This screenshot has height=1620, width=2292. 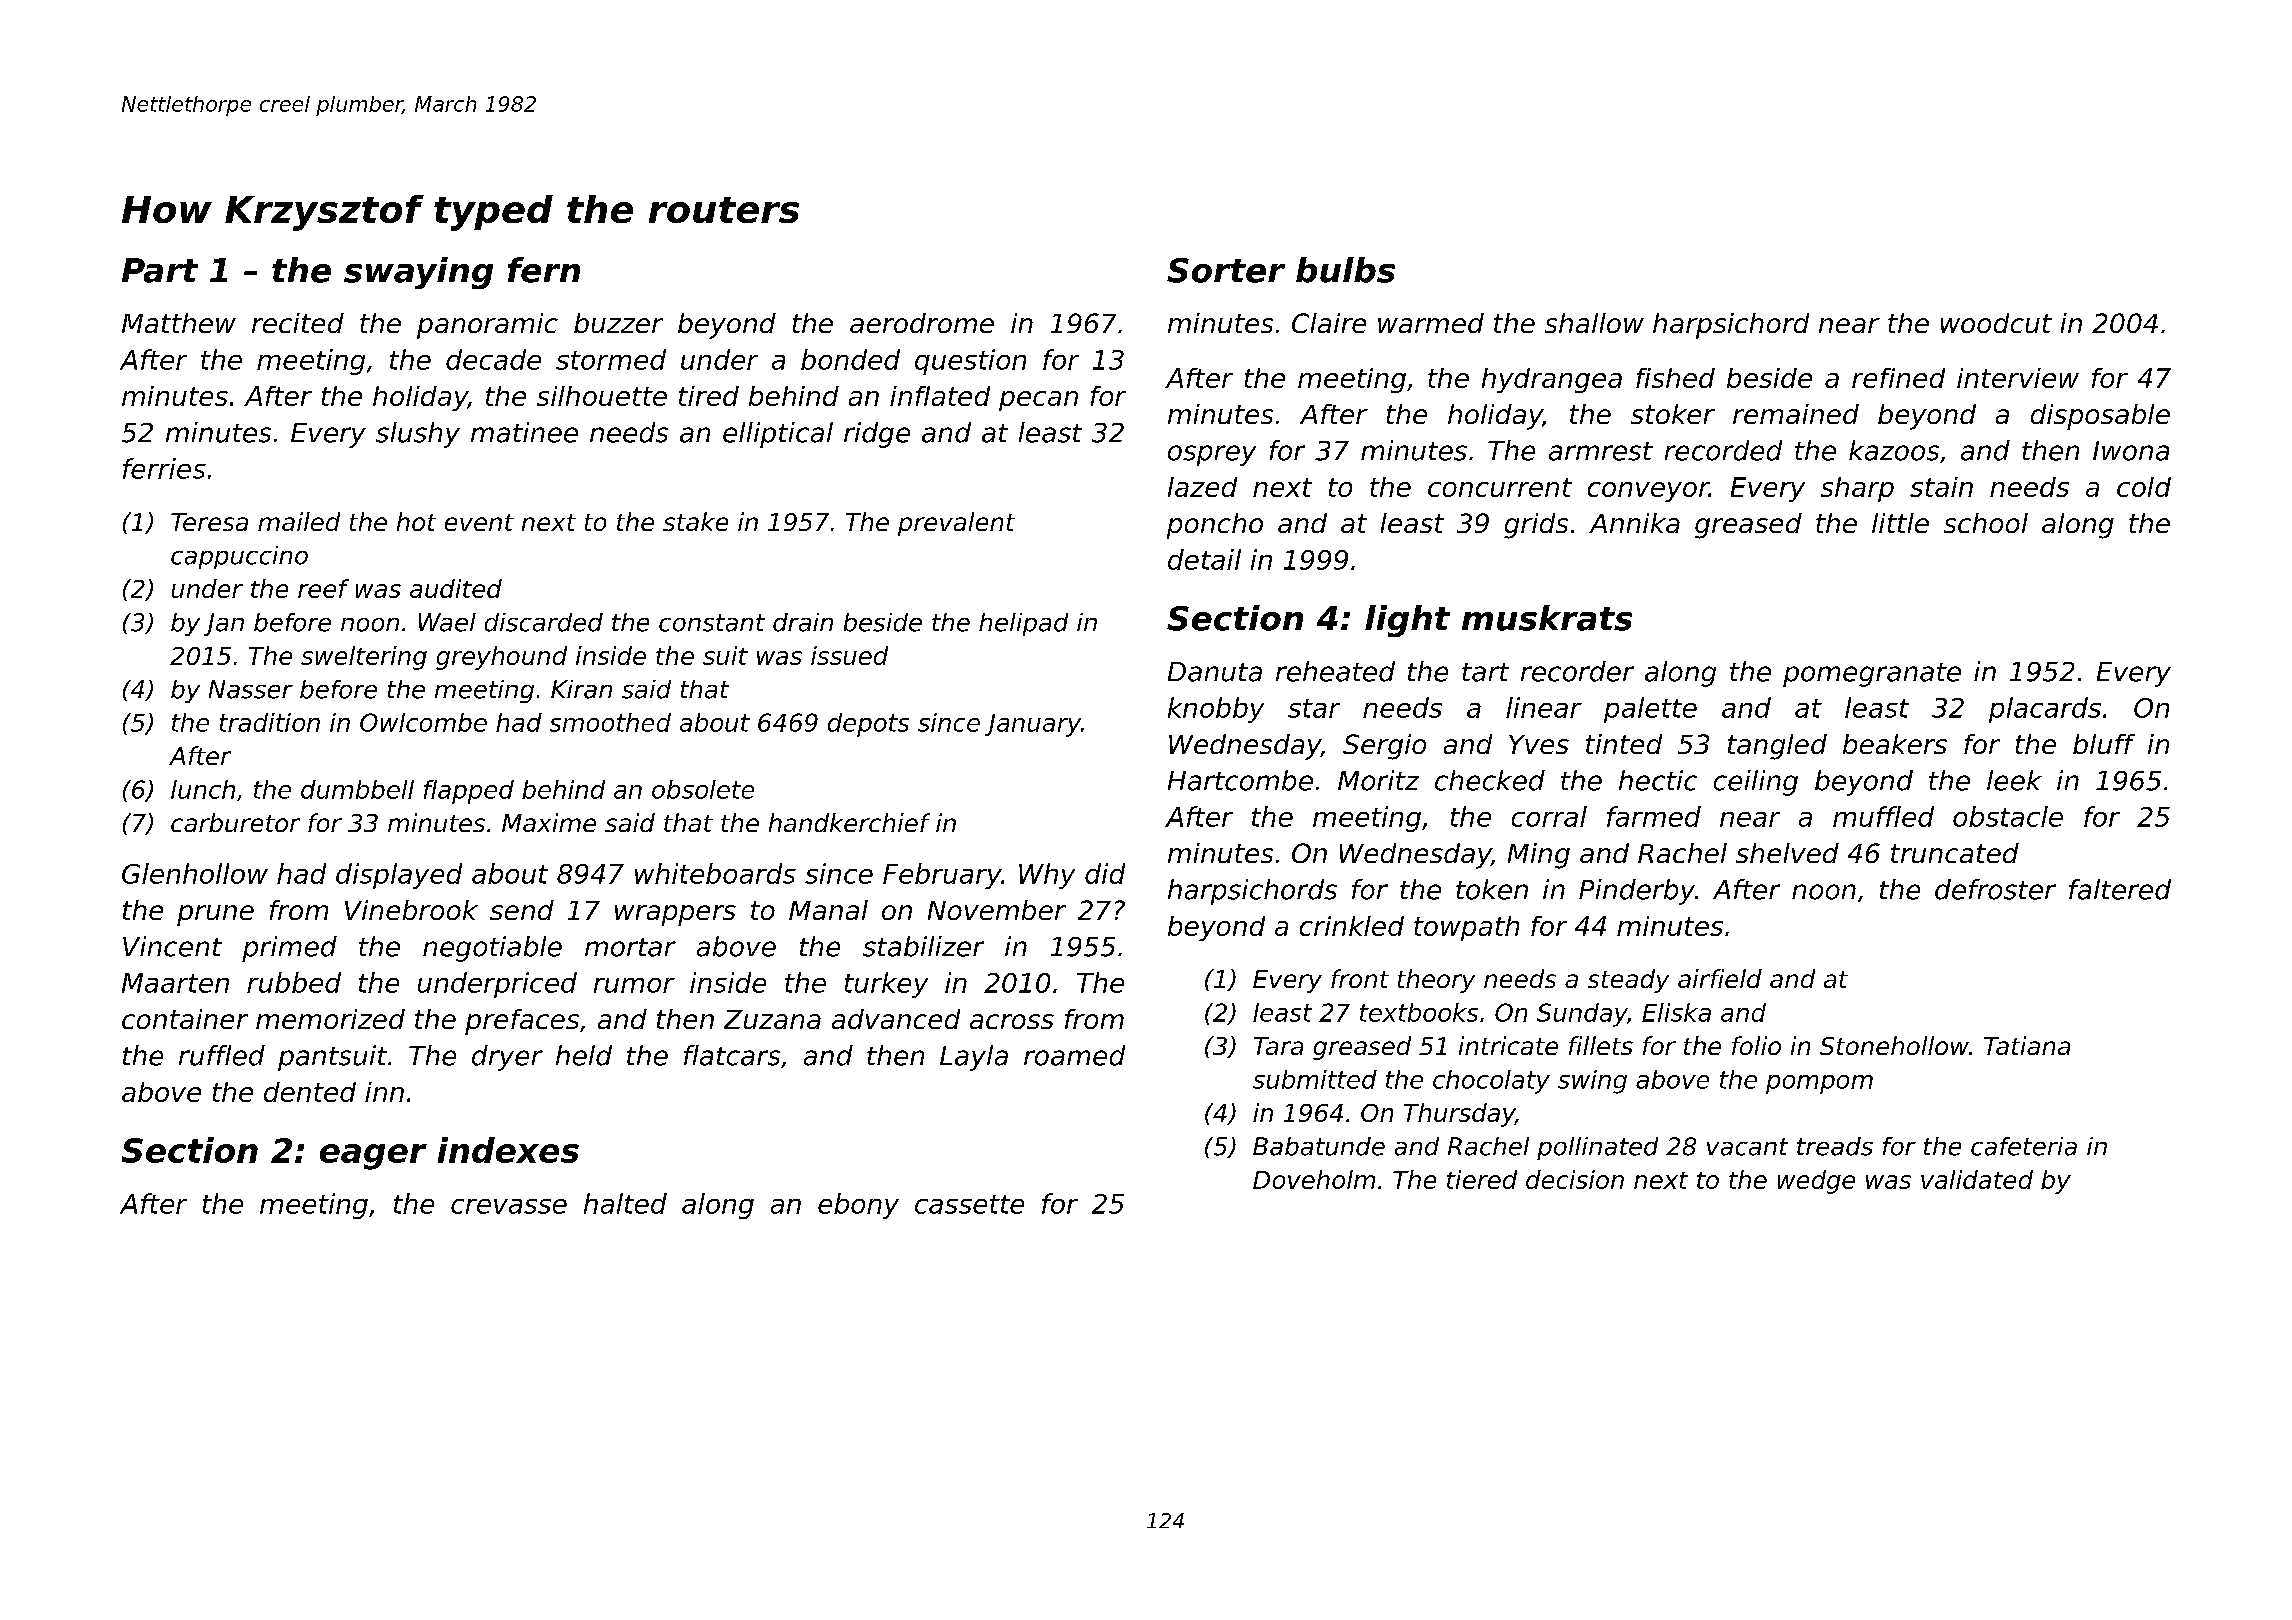 I want to click on placards, so click(x=2045, y=710).
